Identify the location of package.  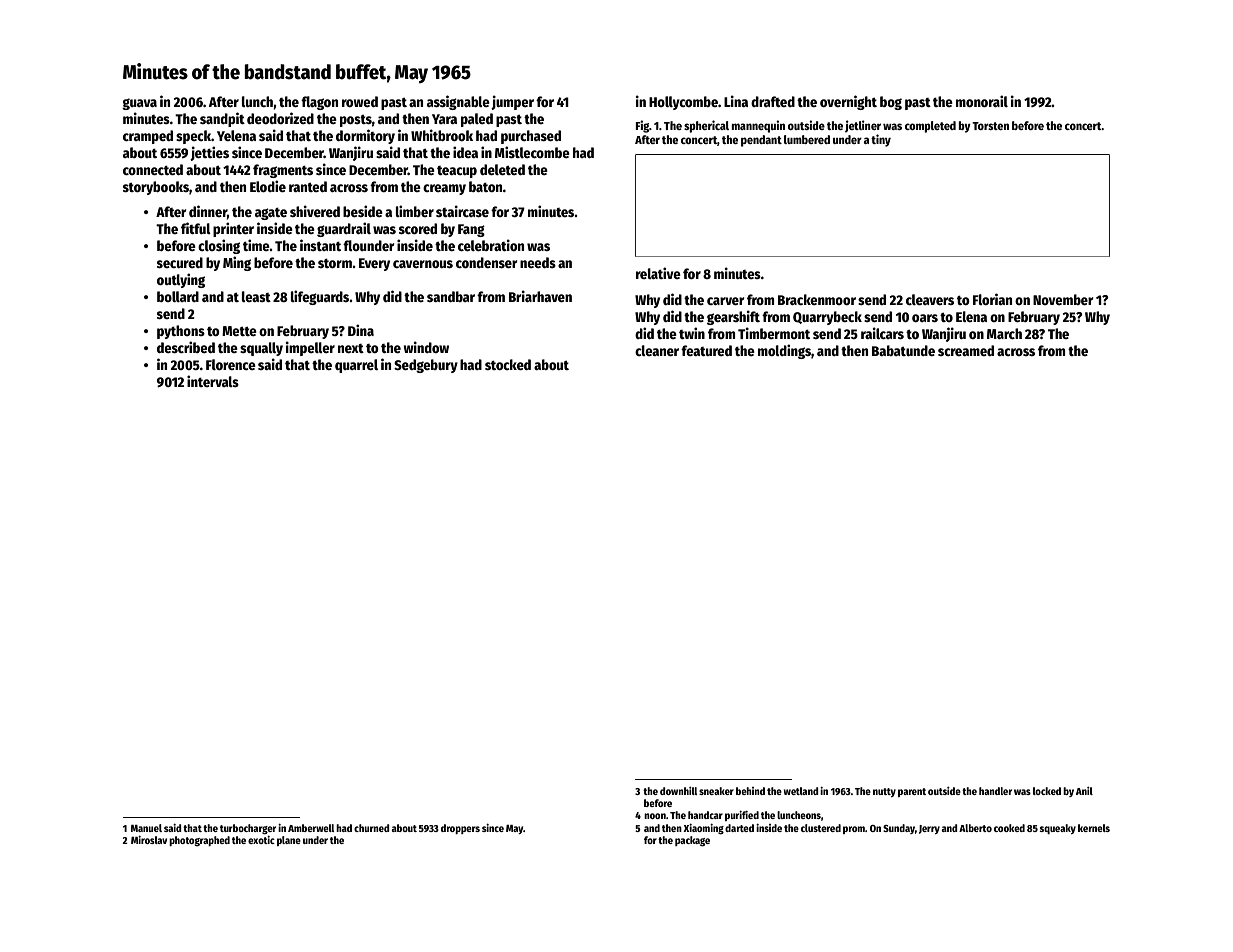
(692, 841).
